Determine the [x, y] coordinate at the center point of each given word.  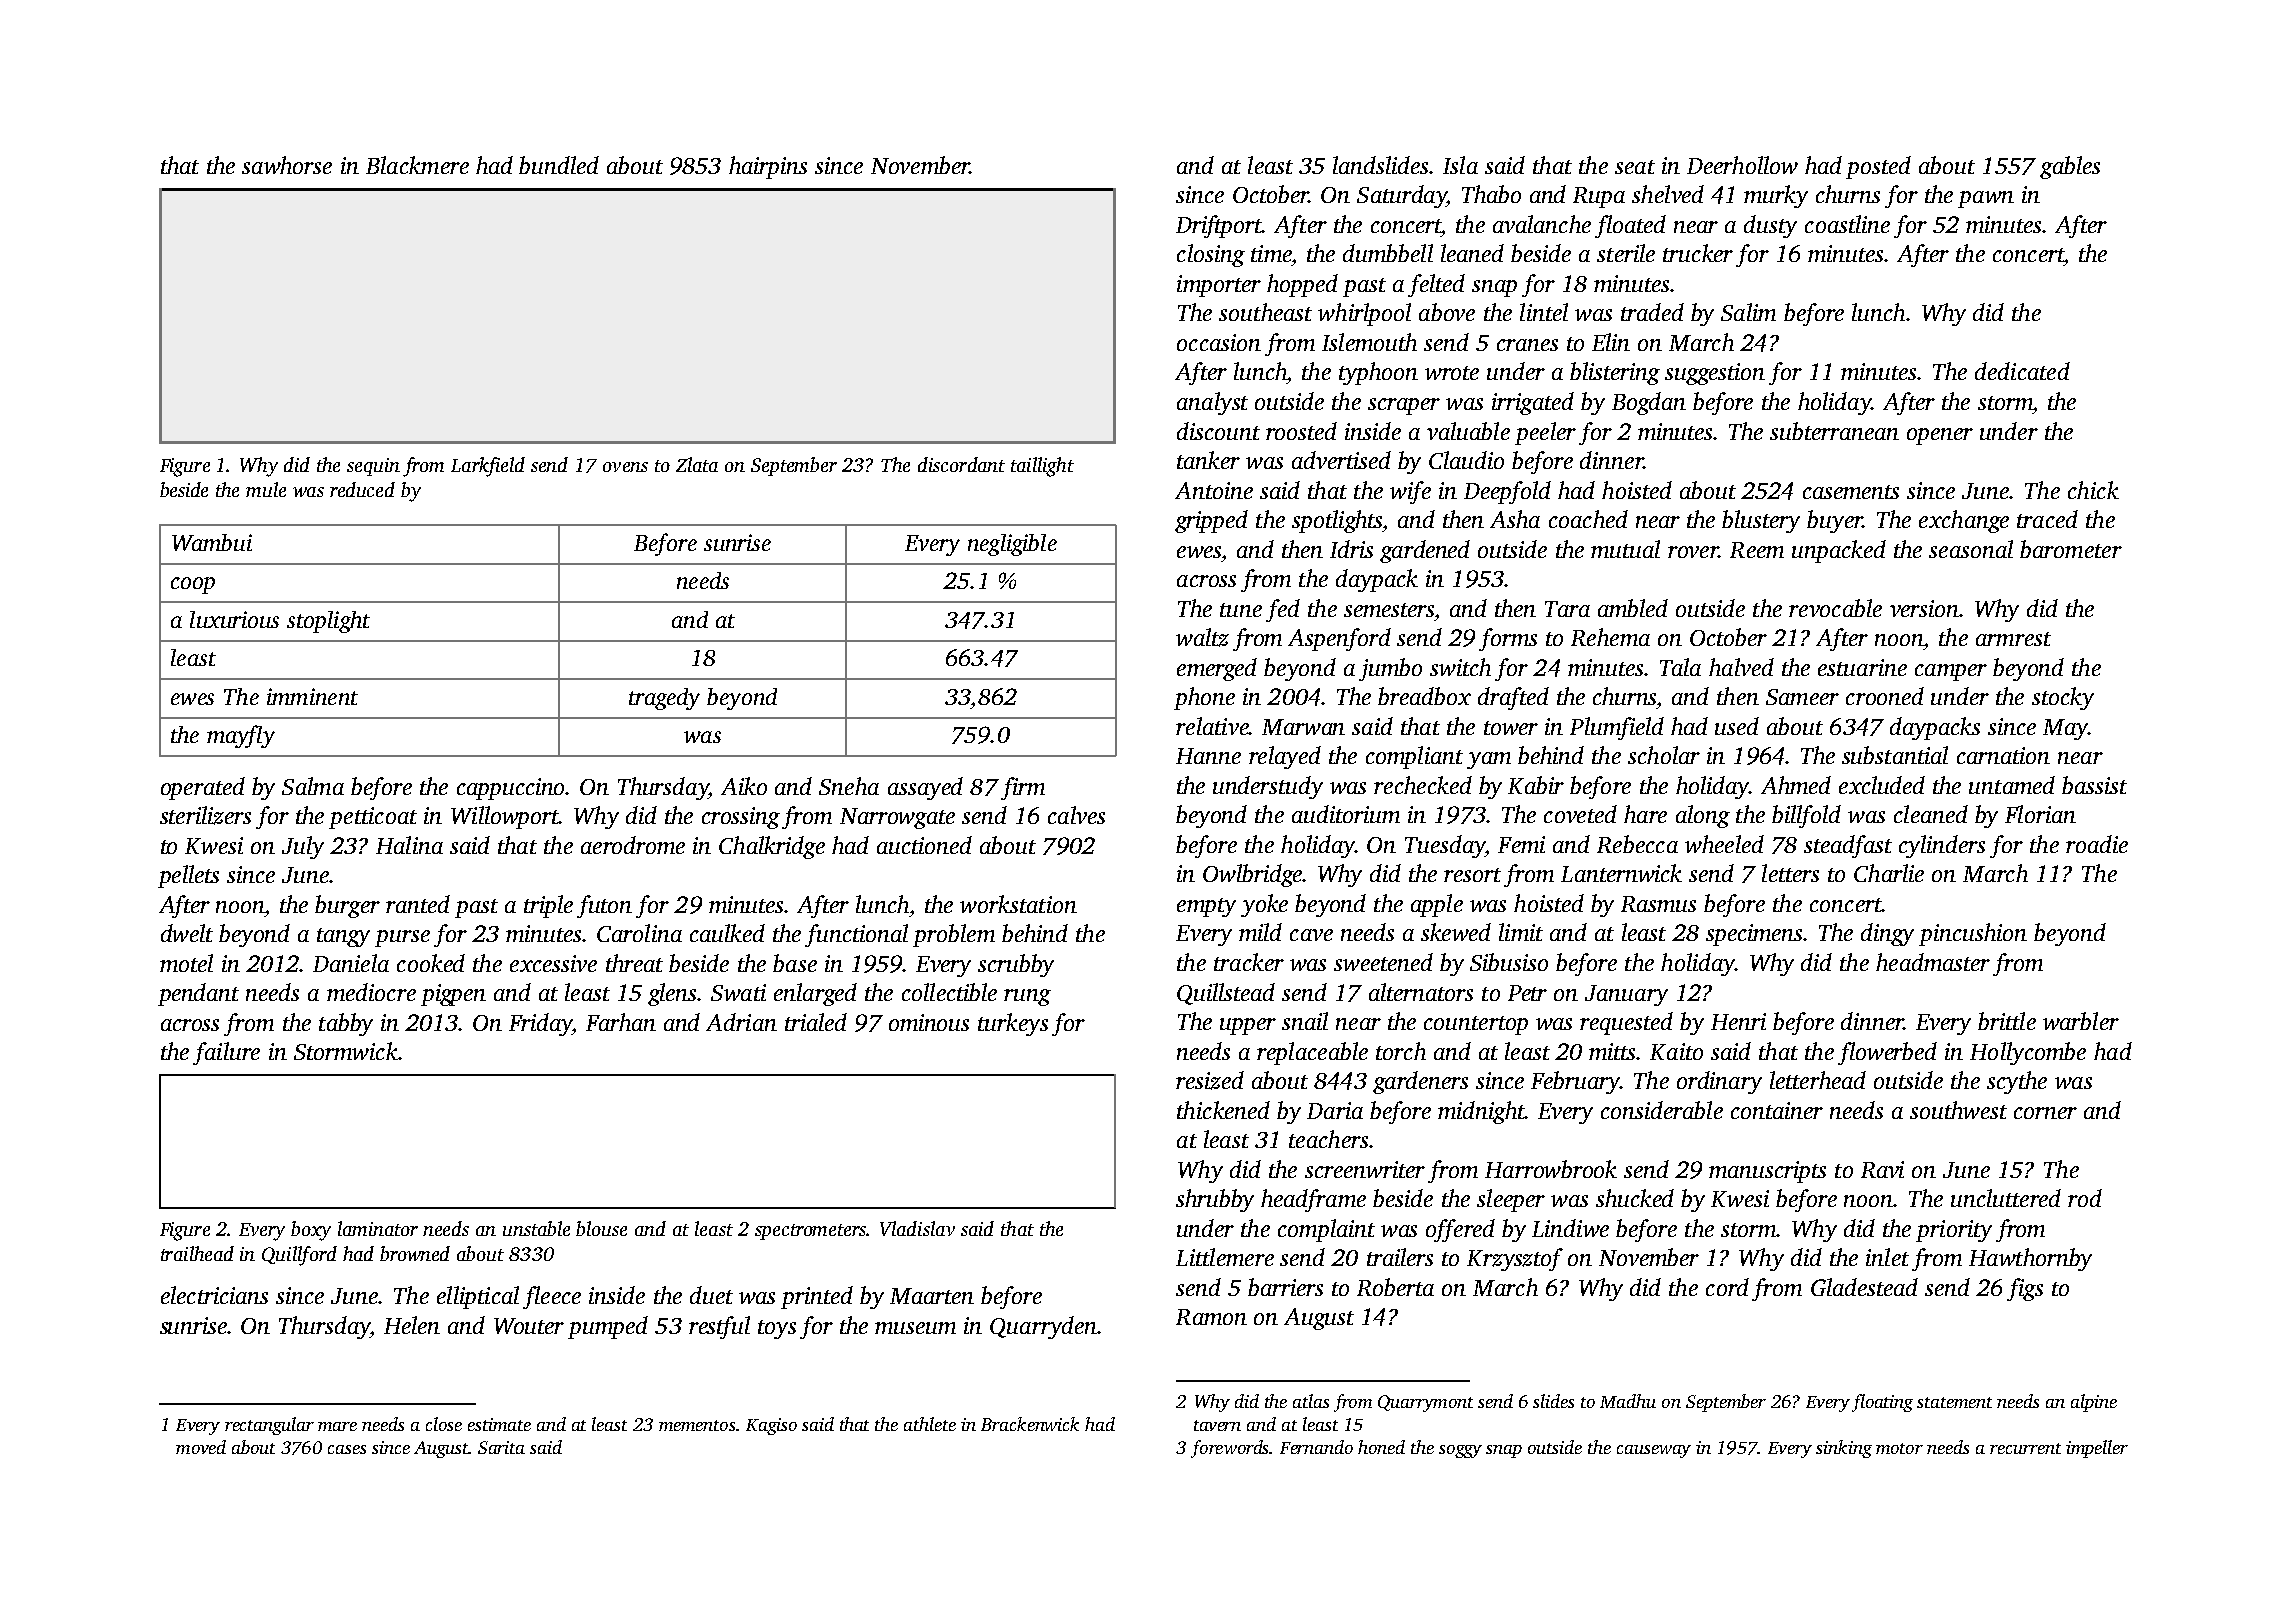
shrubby [1215, 1200]
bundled [559, 165]
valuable [1468, 431]
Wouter [529, 1326]
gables [2070, 167]
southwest [1958, 1110]
